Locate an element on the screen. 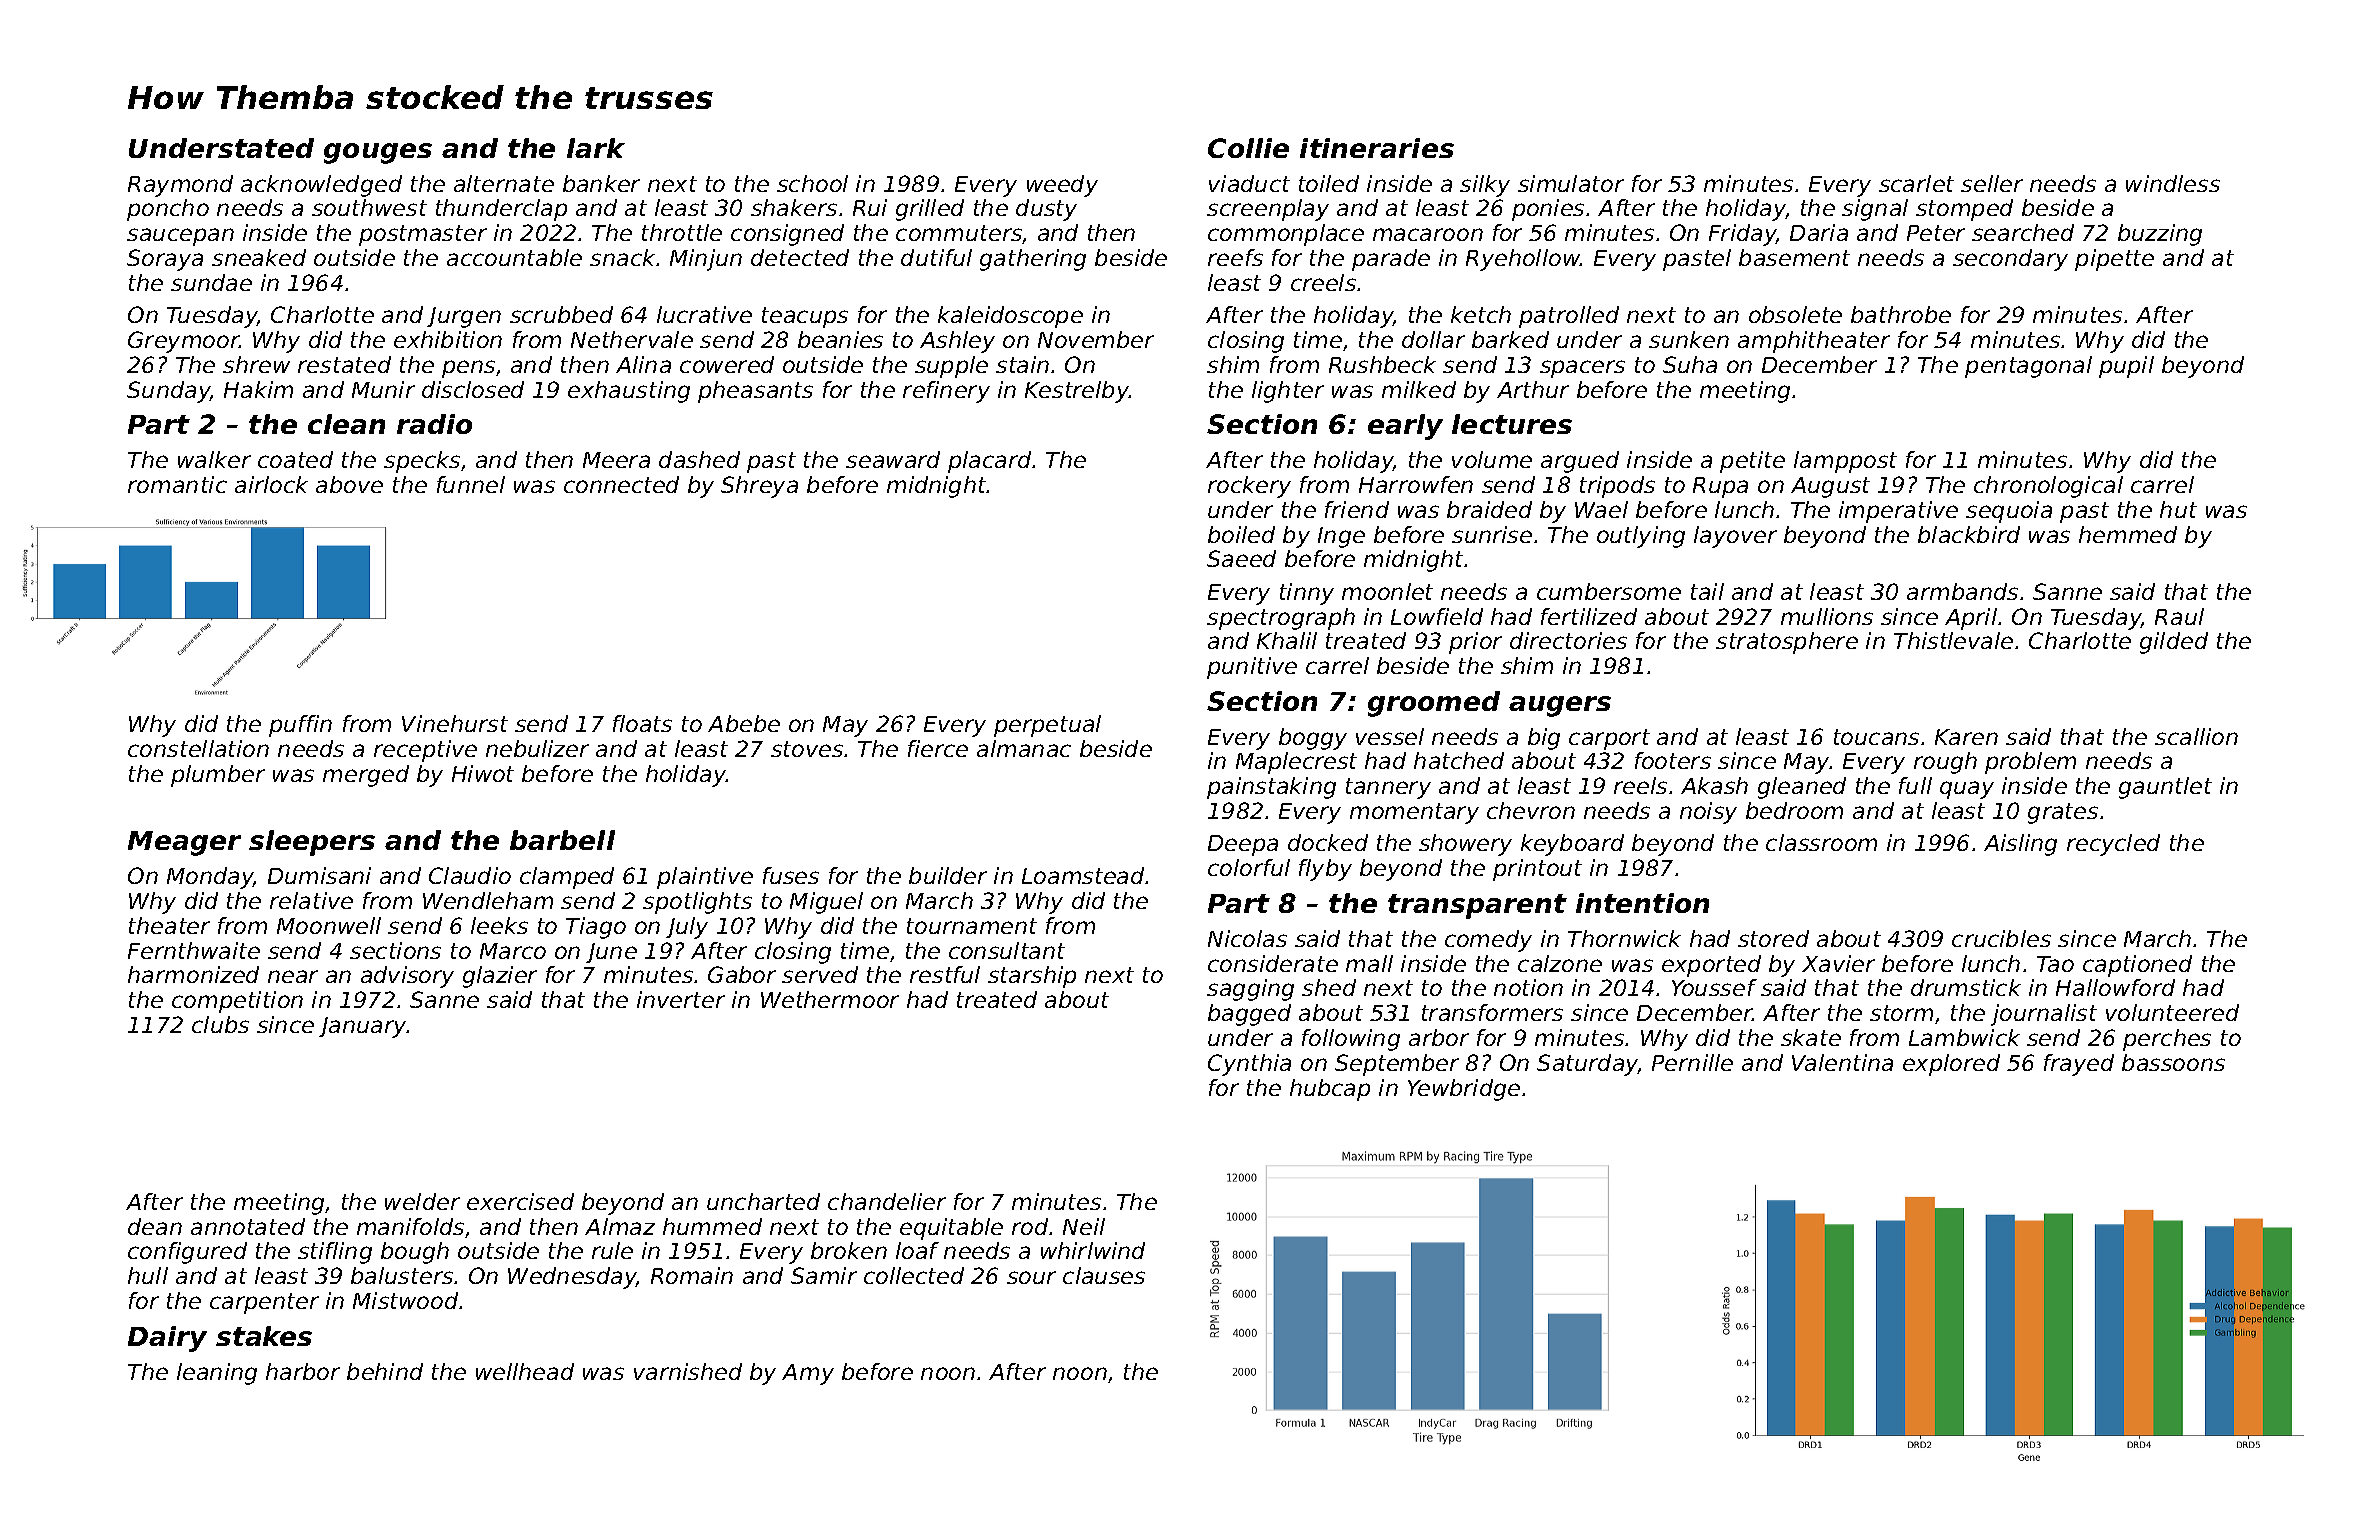  clauses is located at coordinates (1104, 1275).
